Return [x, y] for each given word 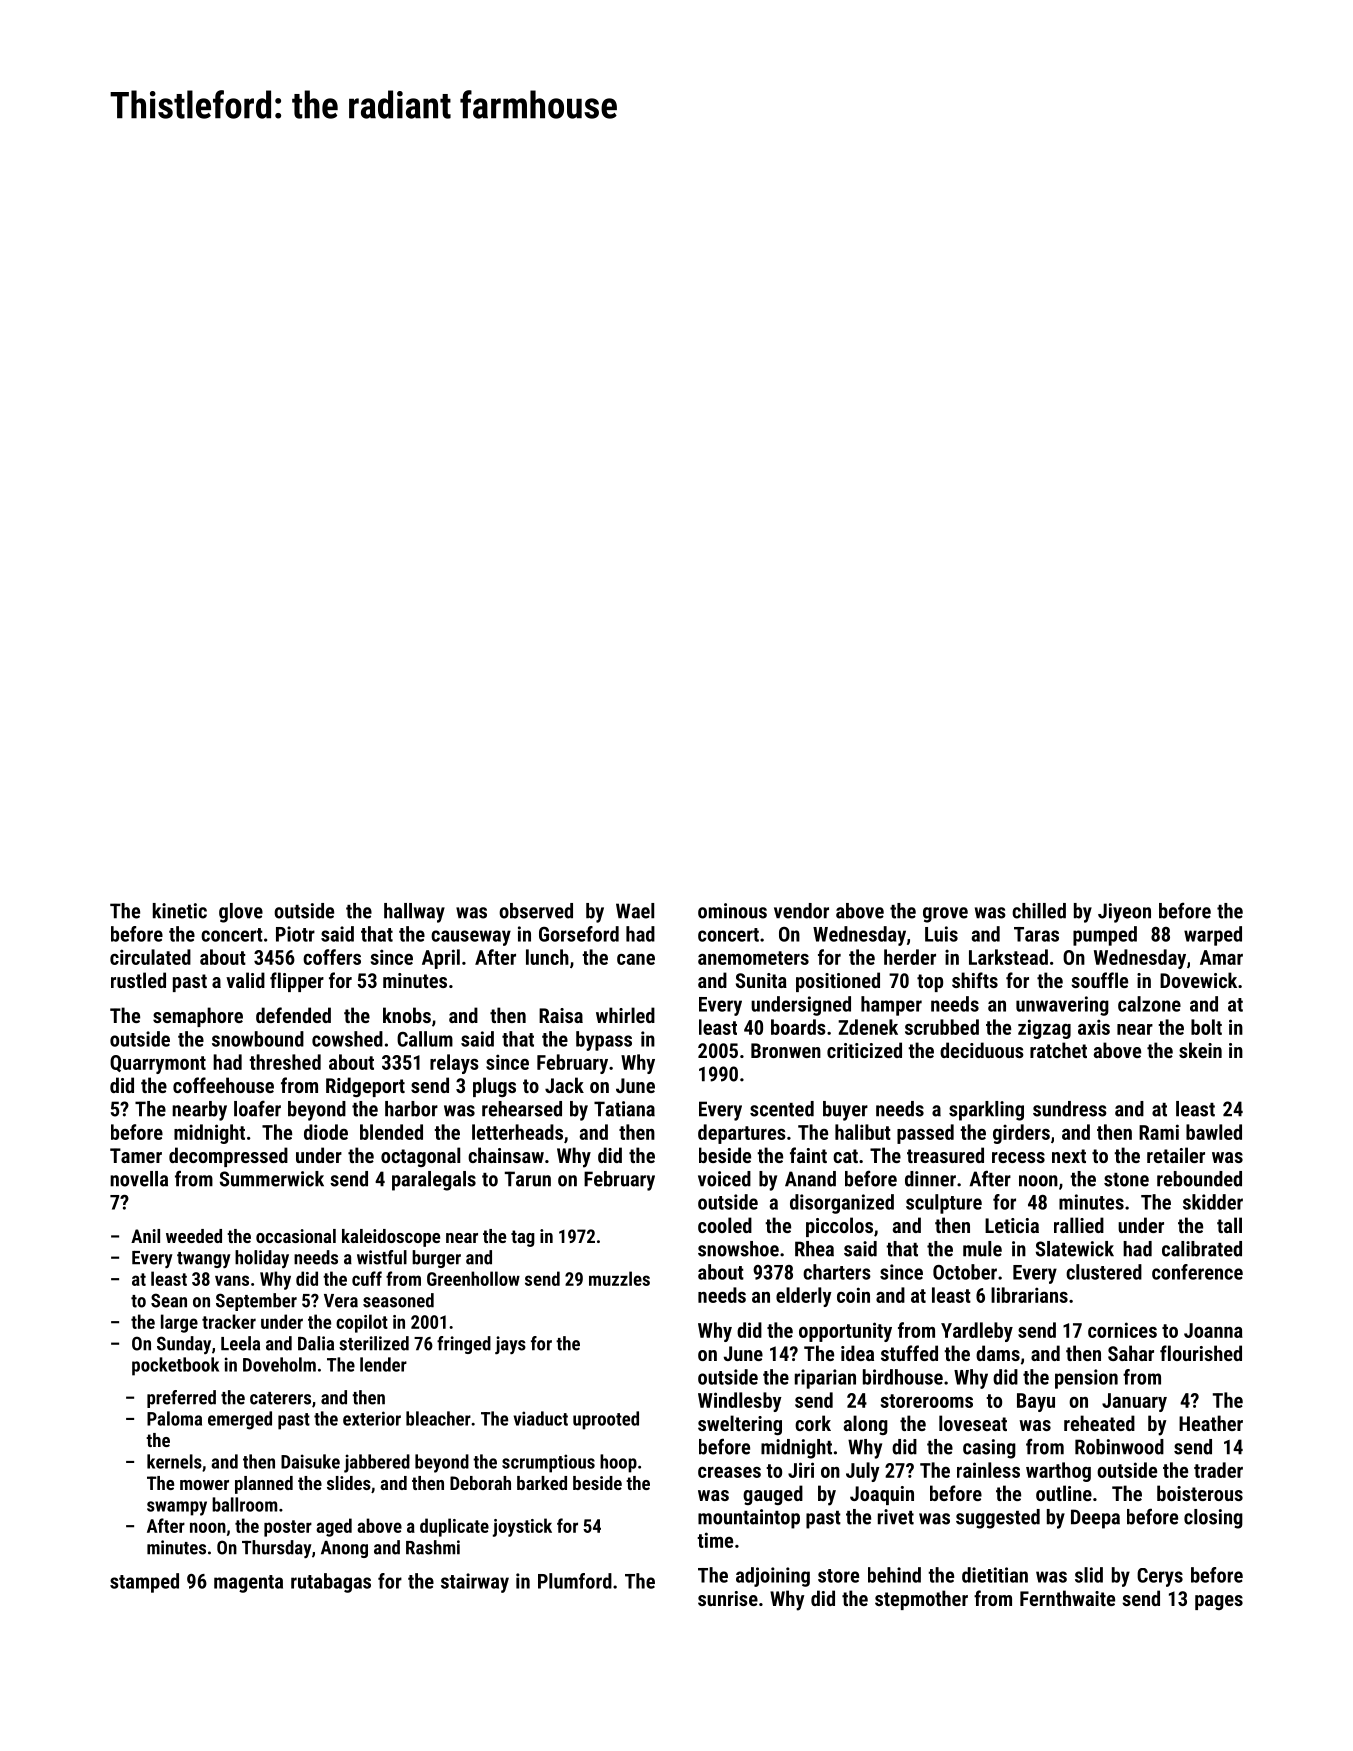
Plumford [575, 1581]
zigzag [1044, 1029]
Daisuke [310, 1461]
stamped [144, 1583]
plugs [494, 1087]
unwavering [1062, 1006]
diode [326, 1132]
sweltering [740, 1425]
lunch [547, 957]
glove [241, 913]
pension [1086, 1379]
